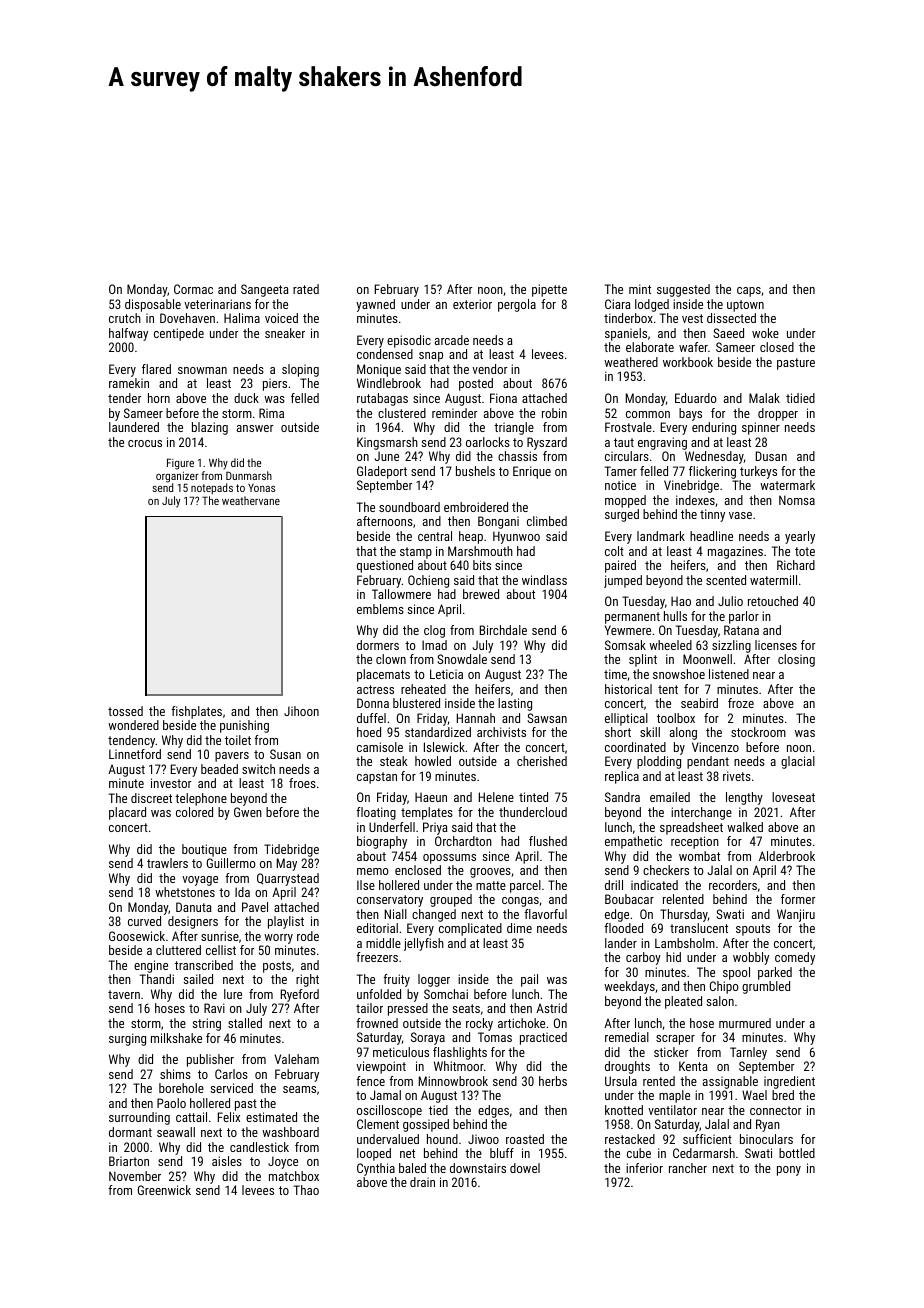 Image resolution: width=924 pixels, height=1308 pixels. I want to click on mint, so click(640, 289).
